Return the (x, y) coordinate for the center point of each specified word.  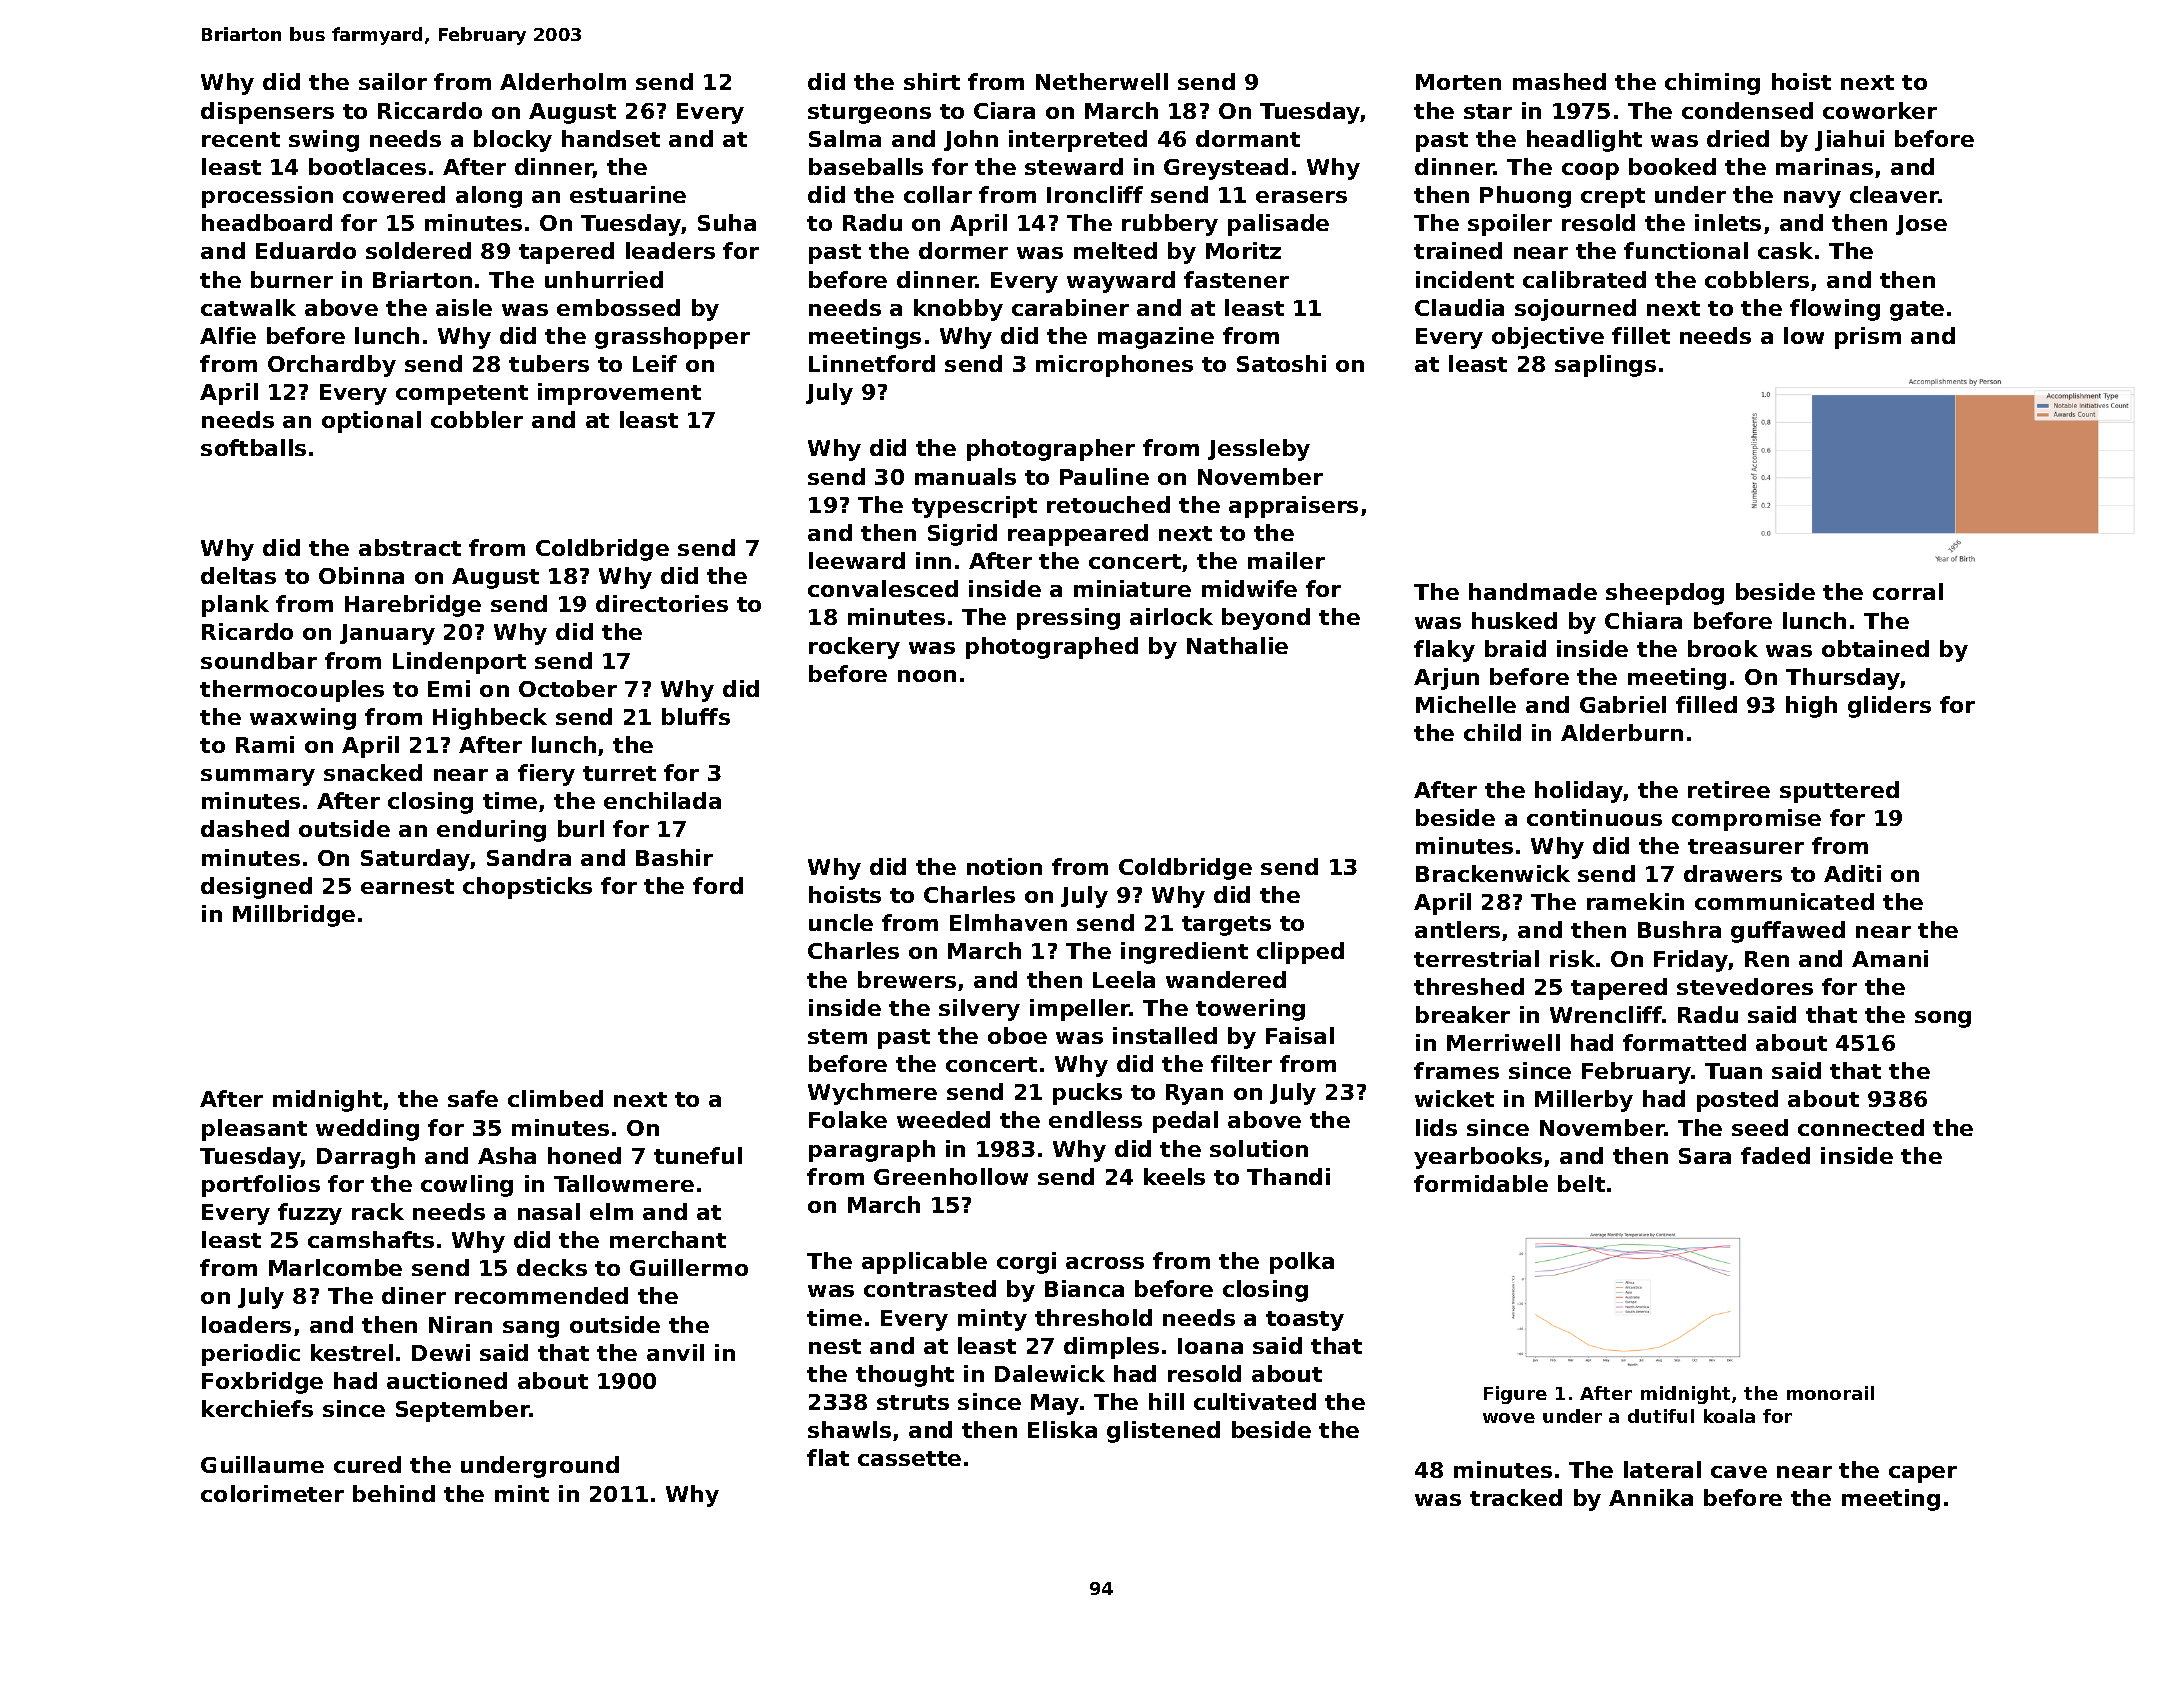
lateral (1662, 1469)
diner (414, 1295)
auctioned (447, 1380)
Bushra (1679, 929)
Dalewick (1050, 1373)
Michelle (1466, 704)
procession (267, 197)
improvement (619, 394)
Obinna (361, 575)
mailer (1286, 560)
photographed (1052, 648)
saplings (1605, 366)
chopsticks (527, 888)
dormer (963, 250)
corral (1908, 591)
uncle (841, 922)
